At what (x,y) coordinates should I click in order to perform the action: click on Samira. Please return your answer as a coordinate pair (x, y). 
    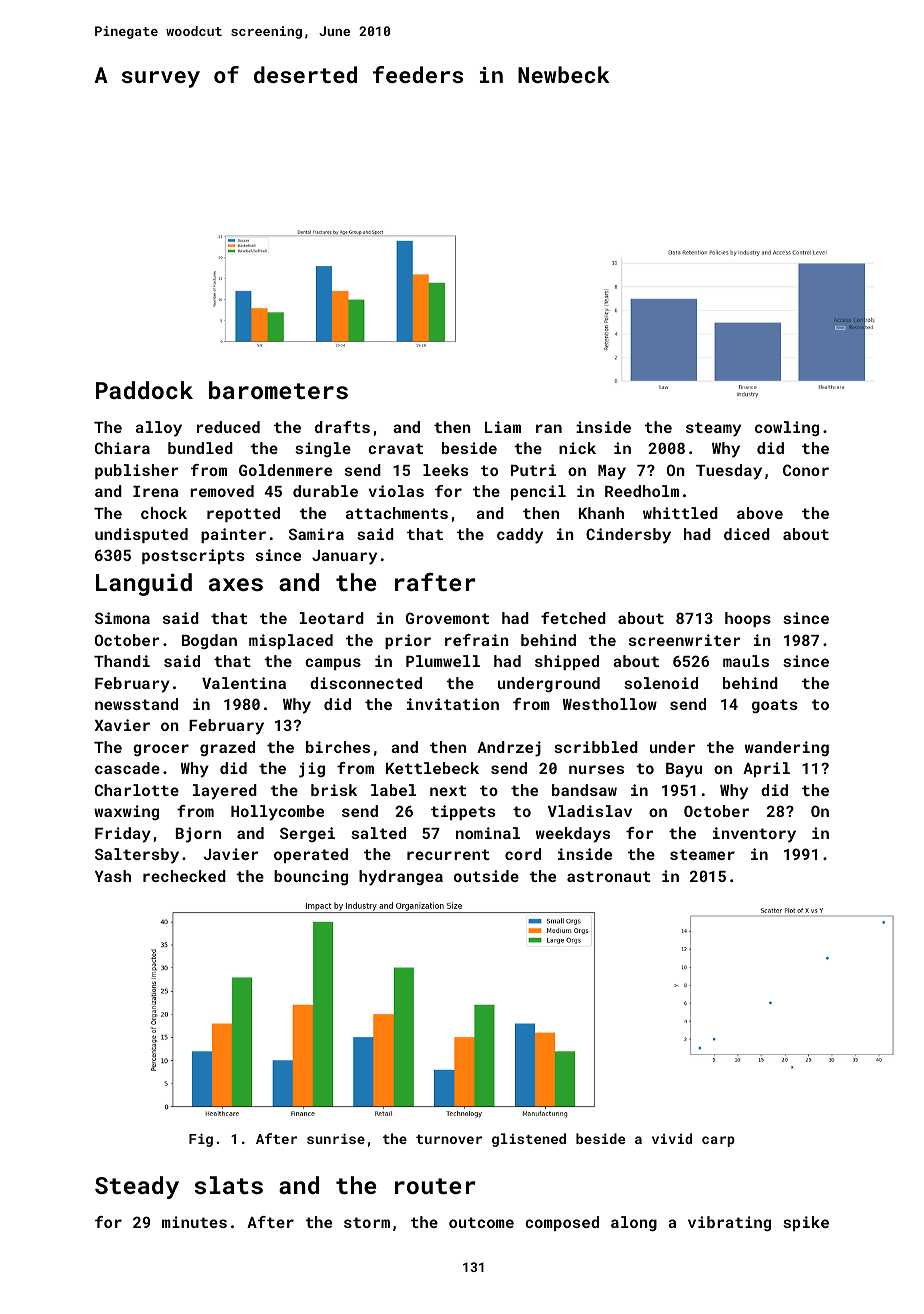
    Looking at the image, I should click on (316, 534).
